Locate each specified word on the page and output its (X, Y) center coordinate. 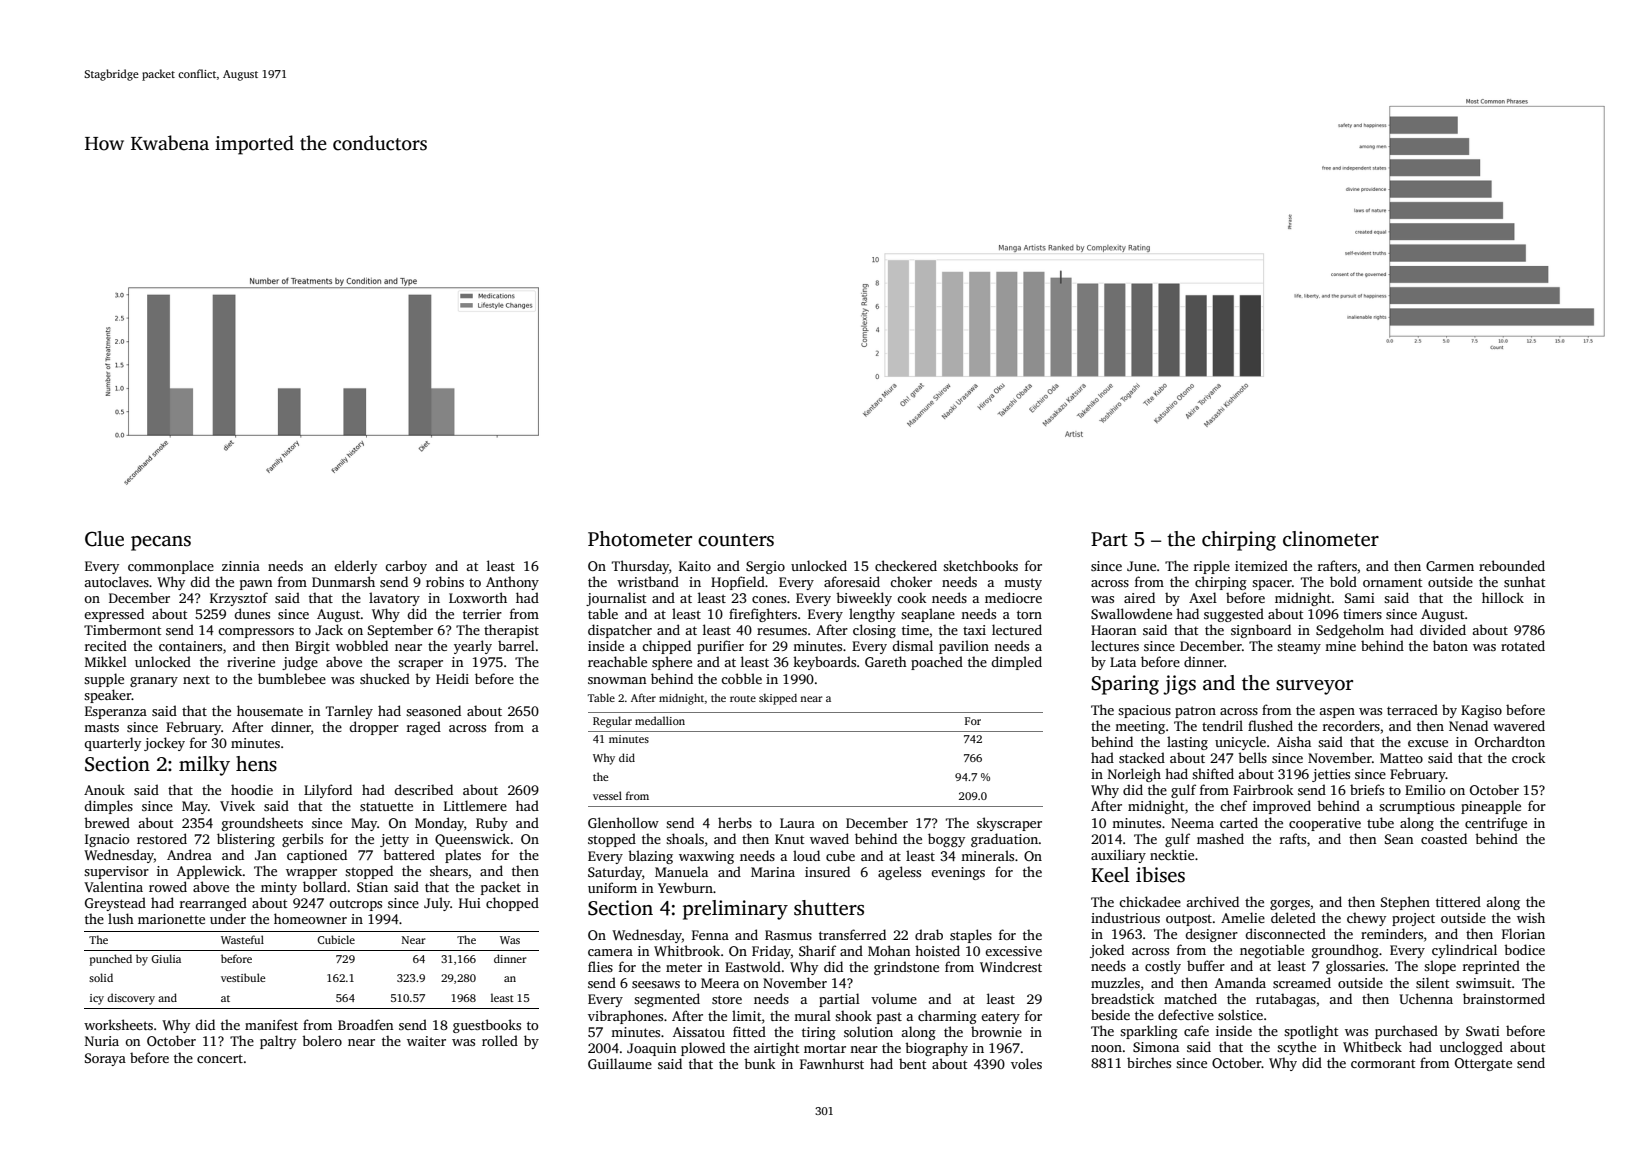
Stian (372, 887)
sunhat (1524, 581)
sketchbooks (980, 565)
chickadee (1150, 901)
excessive (1013, 951)
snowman (617, 680)
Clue (104, 539)
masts (101, 727)
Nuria (102, 1041)
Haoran (1113, 630)
